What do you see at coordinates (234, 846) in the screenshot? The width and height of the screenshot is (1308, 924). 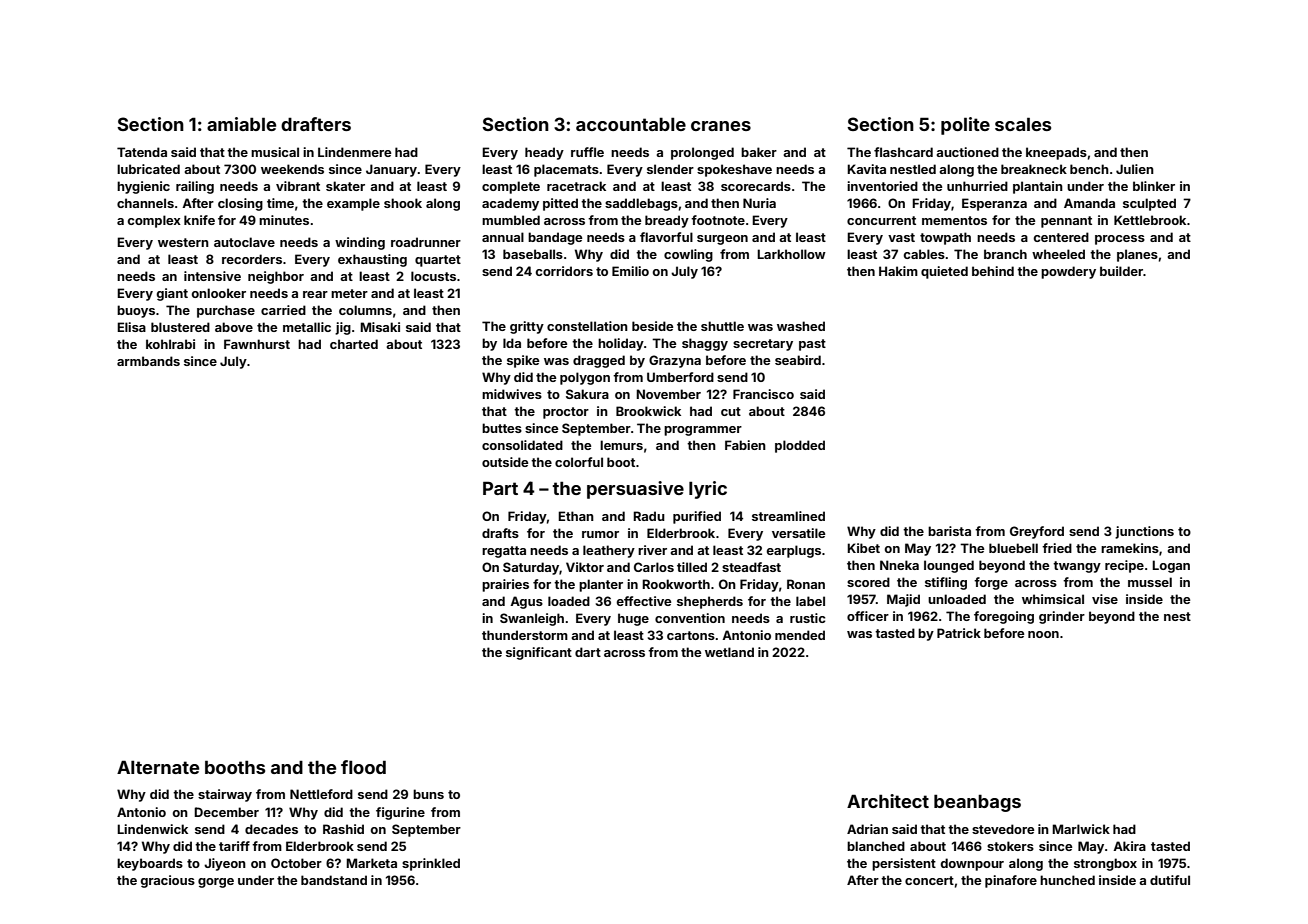 I see `tariff` at bounding box center [234, 846].
